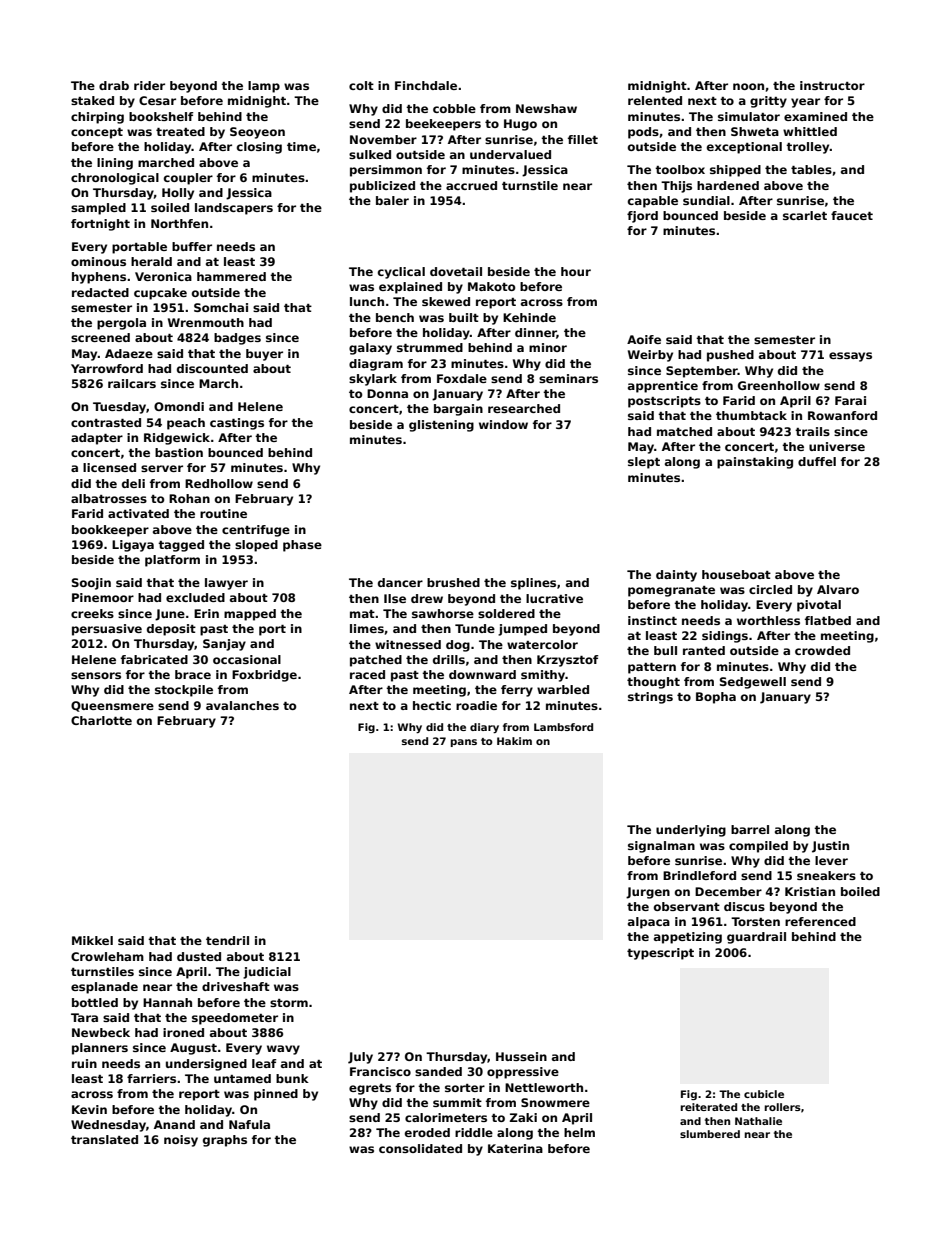 This screenshot has height=1233, width=952. Describe the element at coordinates (92, 940) in the screenshot. I see `Mikkel` at that location.
